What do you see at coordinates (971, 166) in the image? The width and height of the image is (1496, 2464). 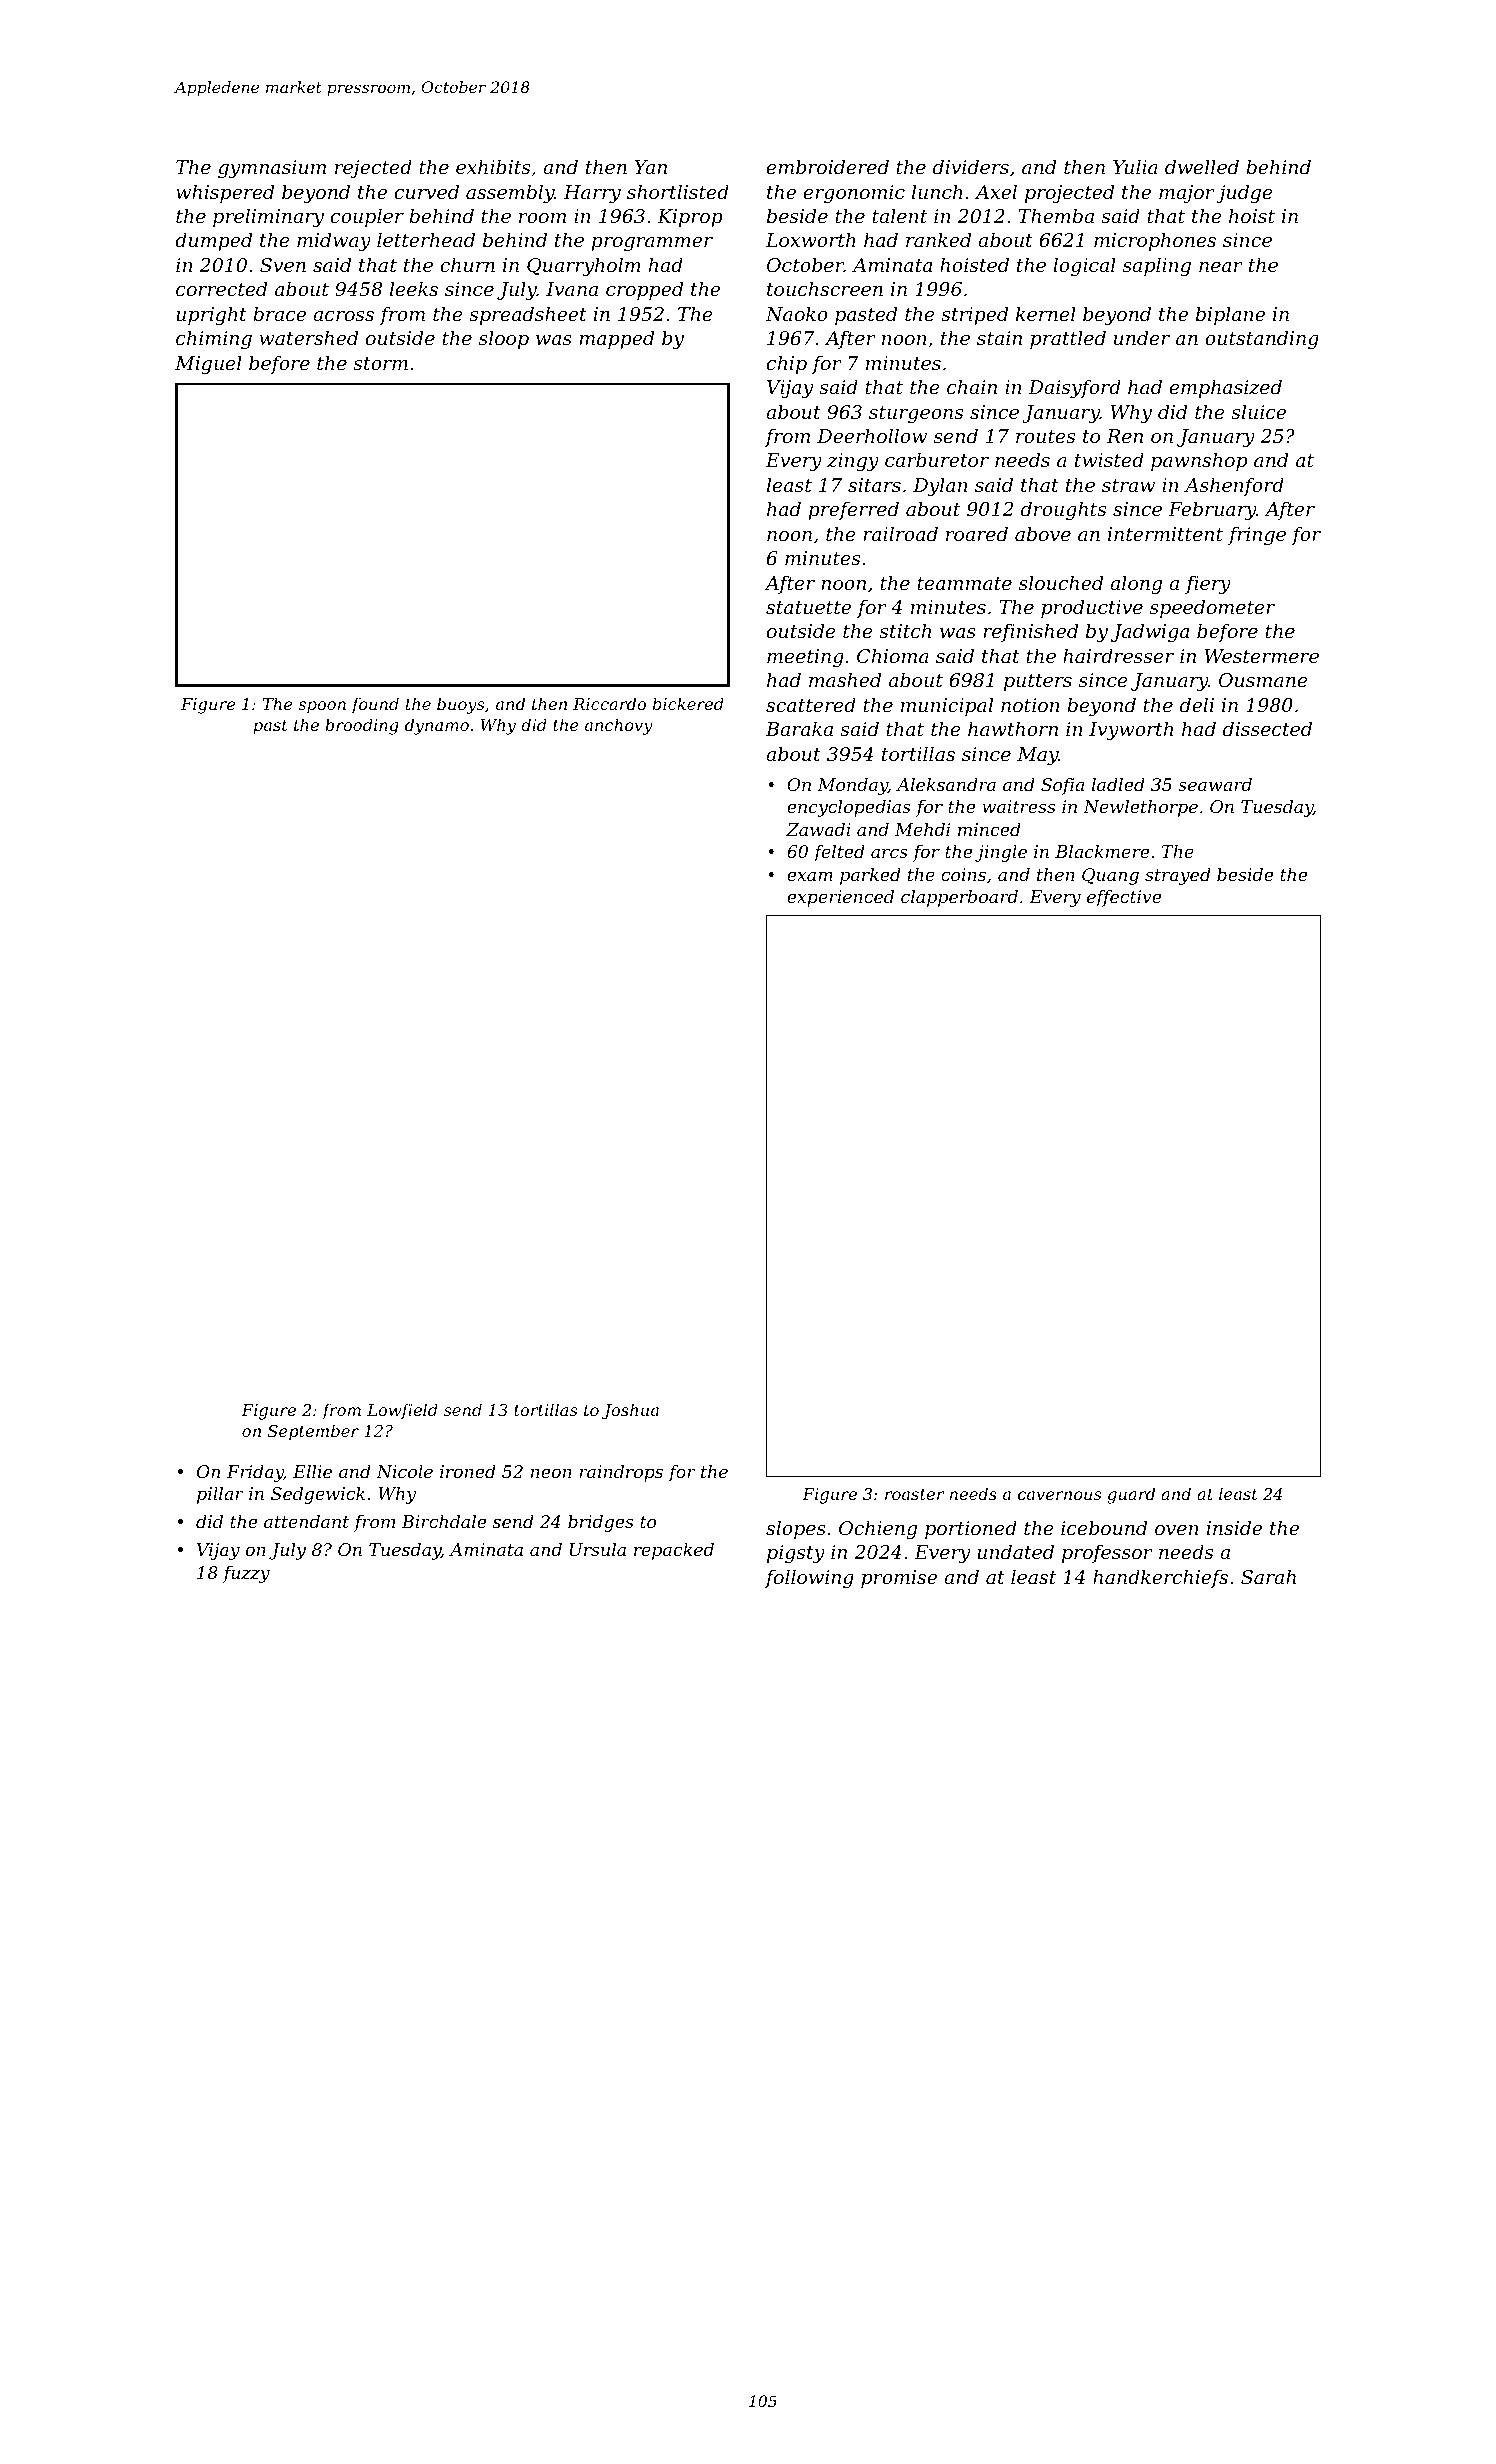 I see `dividers` at bounding box center [971, 166].
